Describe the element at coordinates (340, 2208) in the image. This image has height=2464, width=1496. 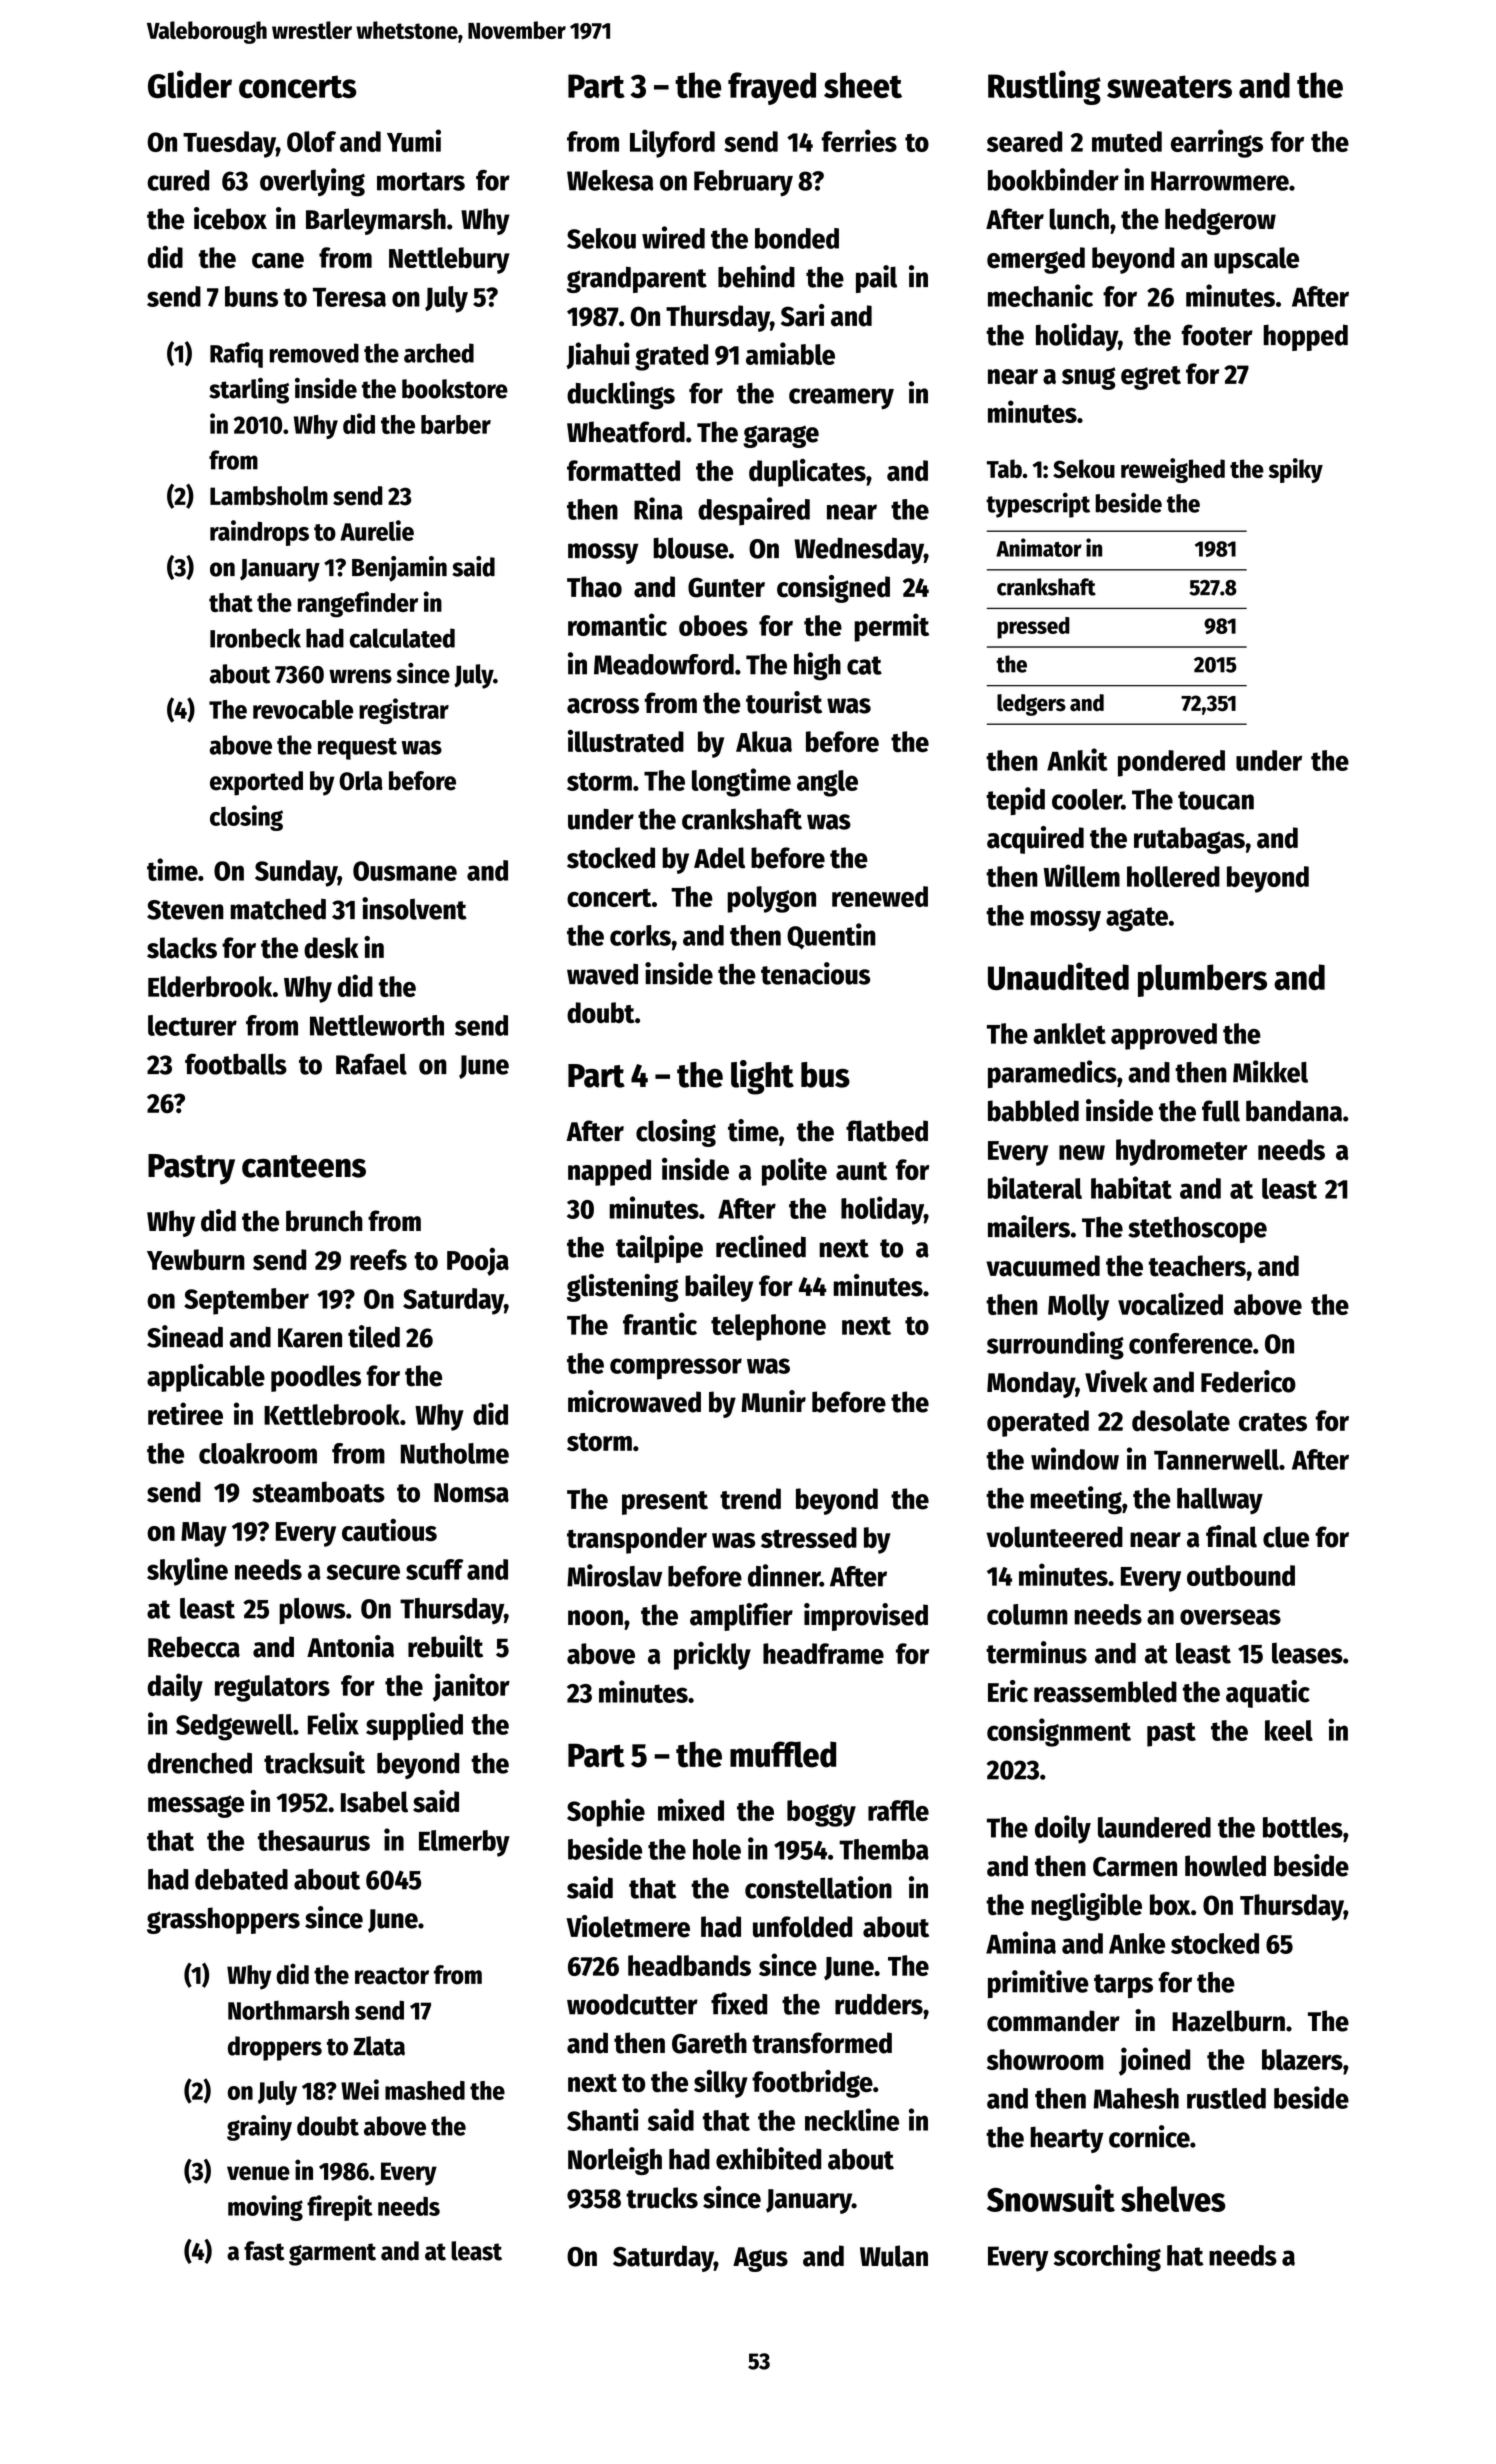
I see `firepit` at that location.
